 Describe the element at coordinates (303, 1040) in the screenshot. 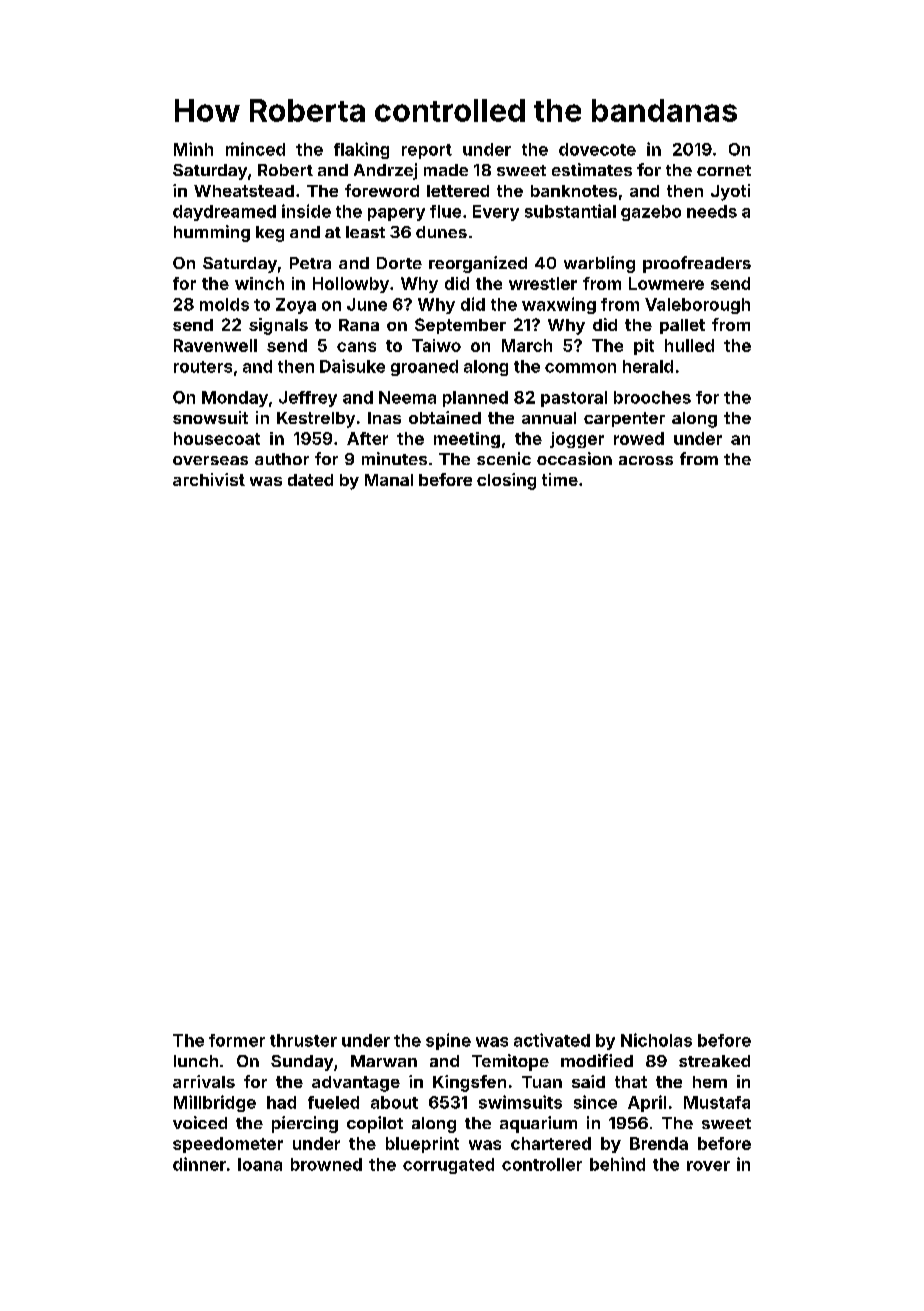

I see `thruster` at that location.
